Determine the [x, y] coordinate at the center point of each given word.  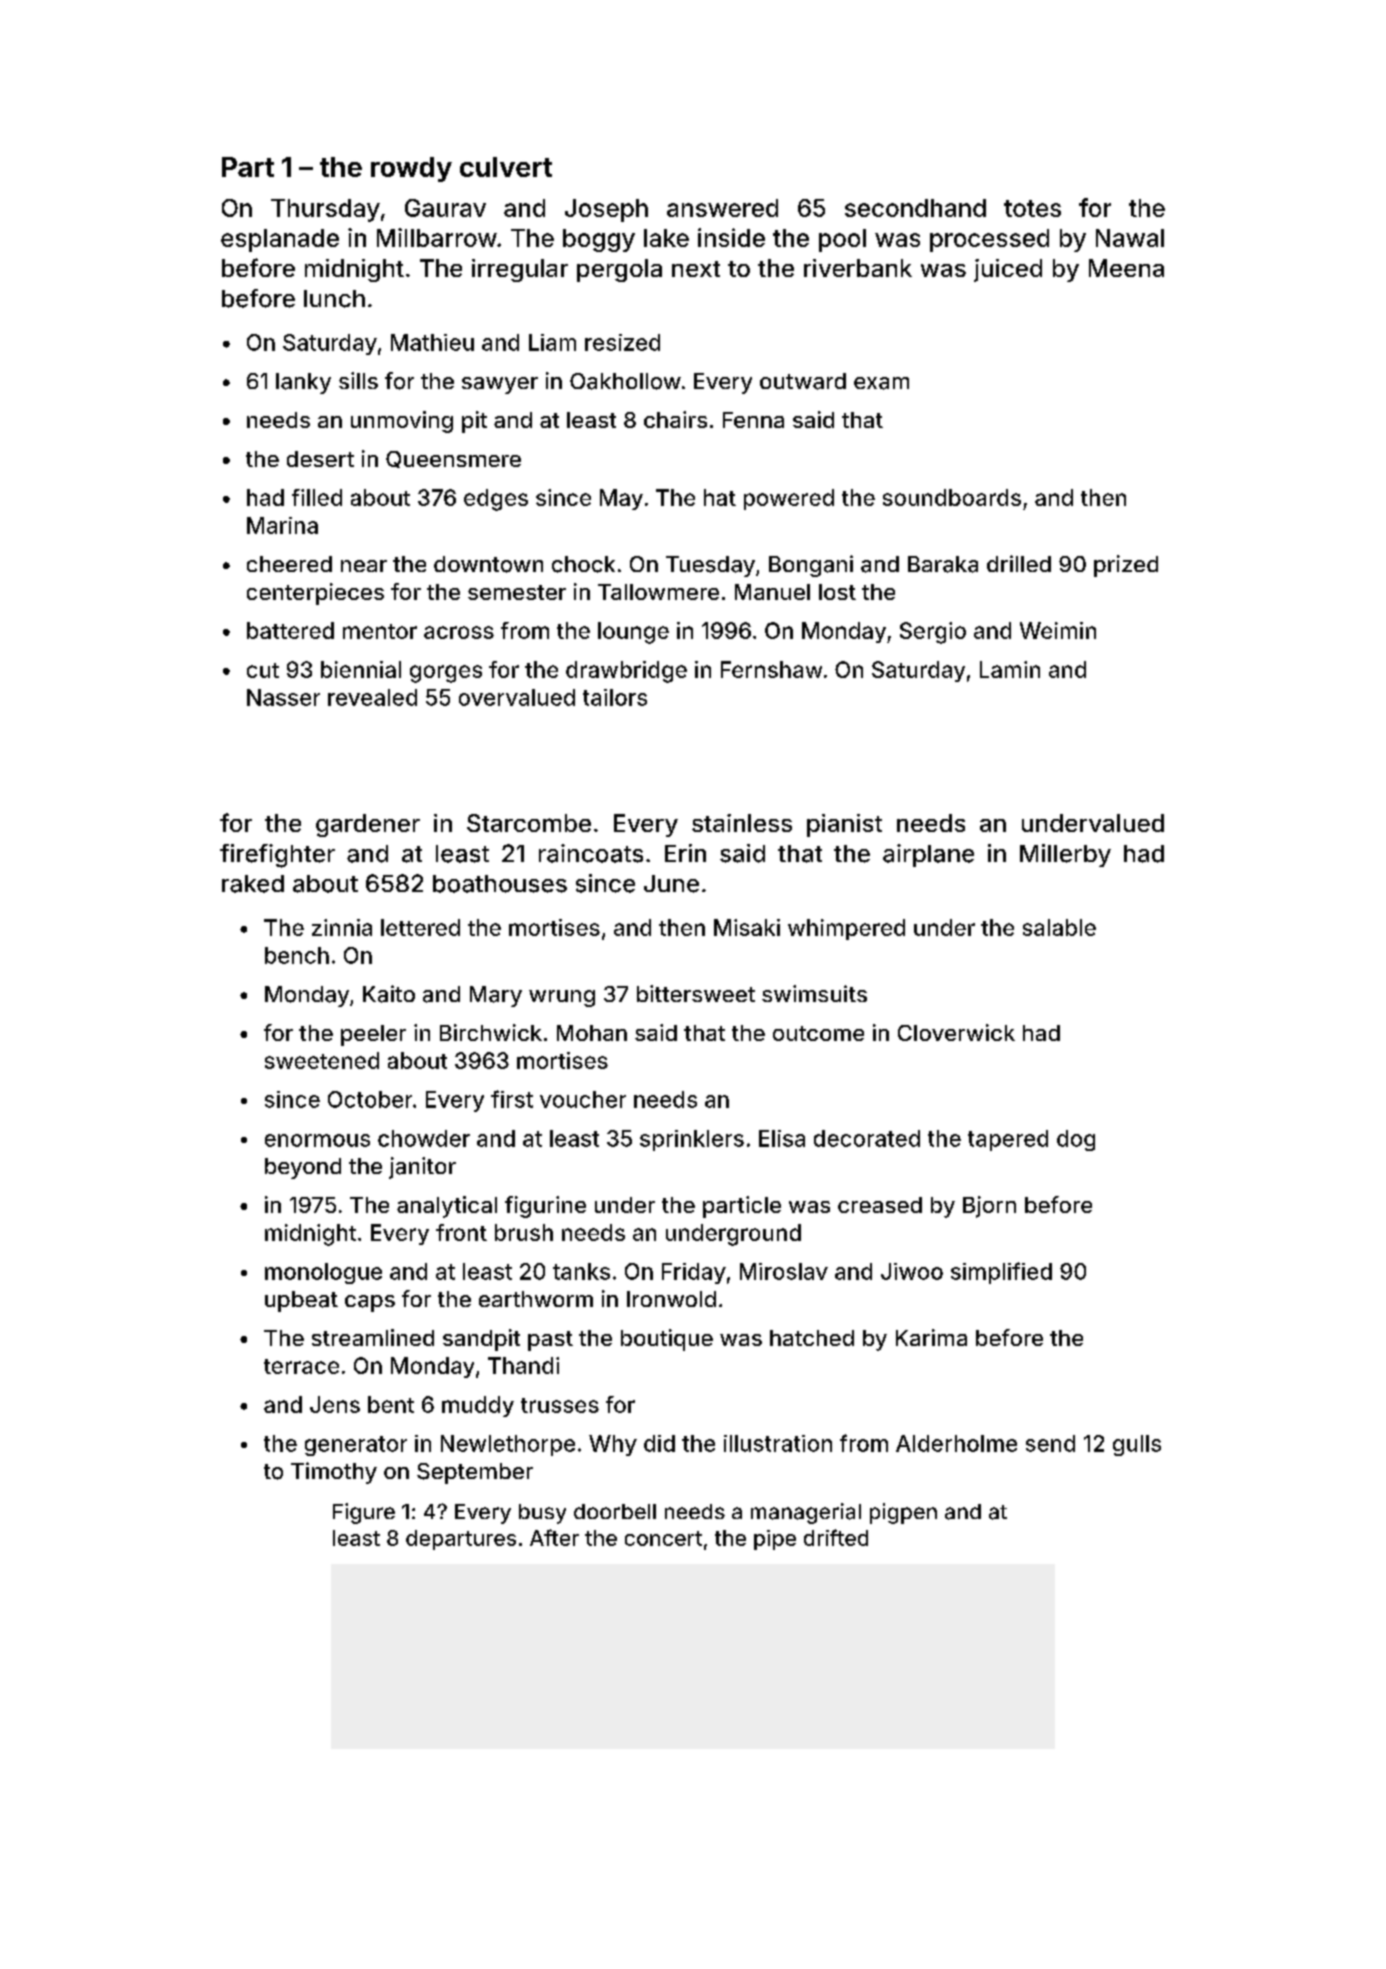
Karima [931, 1337]
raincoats [591, 853]
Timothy [334, 1473]
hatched [812, 1338]
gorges [446, 674]
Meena [1126, 268]
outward [803, 381]
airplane [928, 855]
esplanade [280, 240]
